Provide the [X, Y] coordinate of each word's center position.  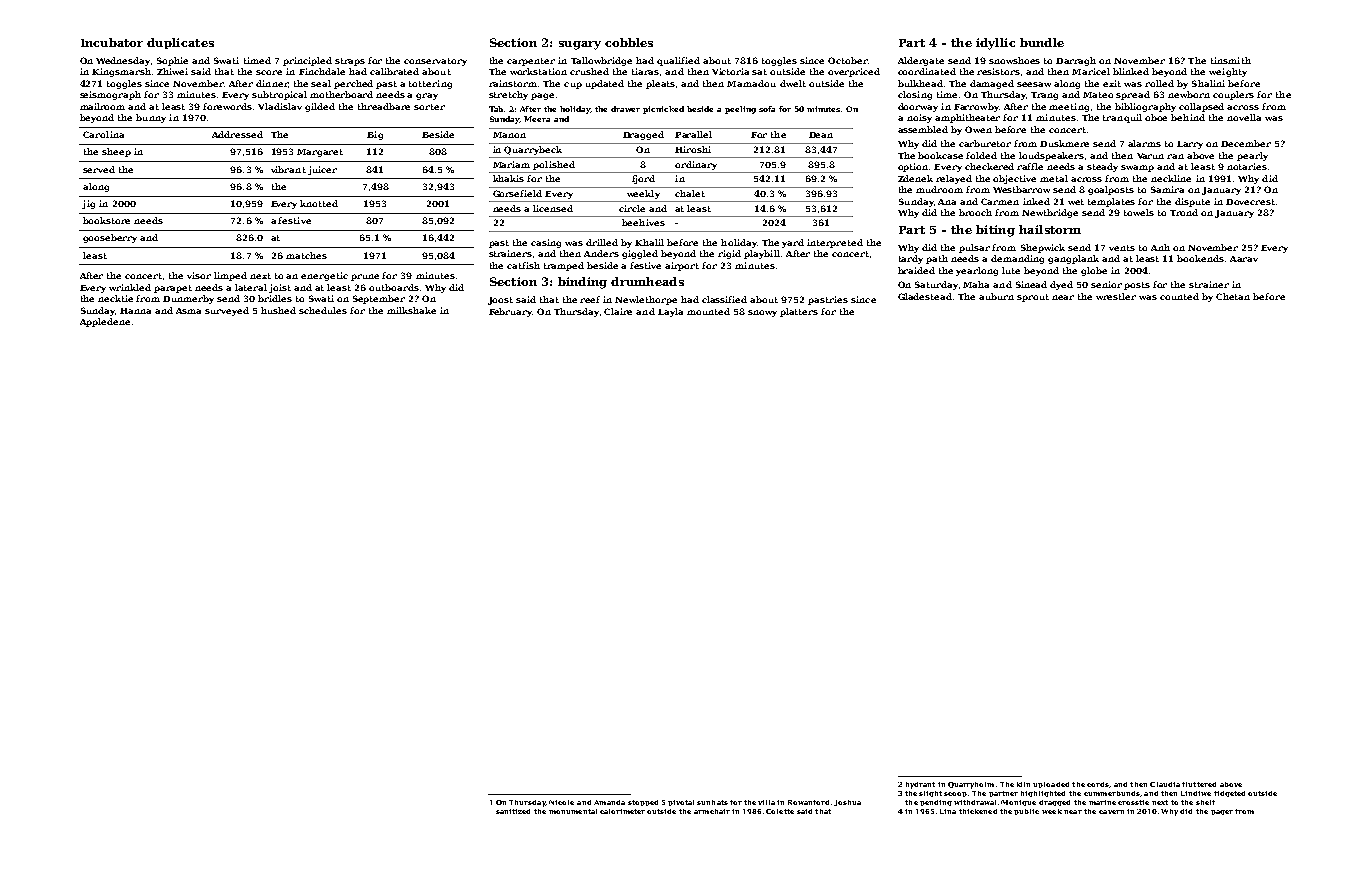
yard [793, 243]
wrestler [1116, 296]
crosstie [1133, 802]
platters [799, 312]
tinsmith [1231, 60]
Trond [1184, 212]
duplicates [180, 43]
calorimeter [622, 811]
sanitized [513, 811]
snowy [762, 313]
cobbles [629, 42]
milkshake [411, 310]
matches [306, 255]
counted [1179, 296]
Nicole [561, 802]
